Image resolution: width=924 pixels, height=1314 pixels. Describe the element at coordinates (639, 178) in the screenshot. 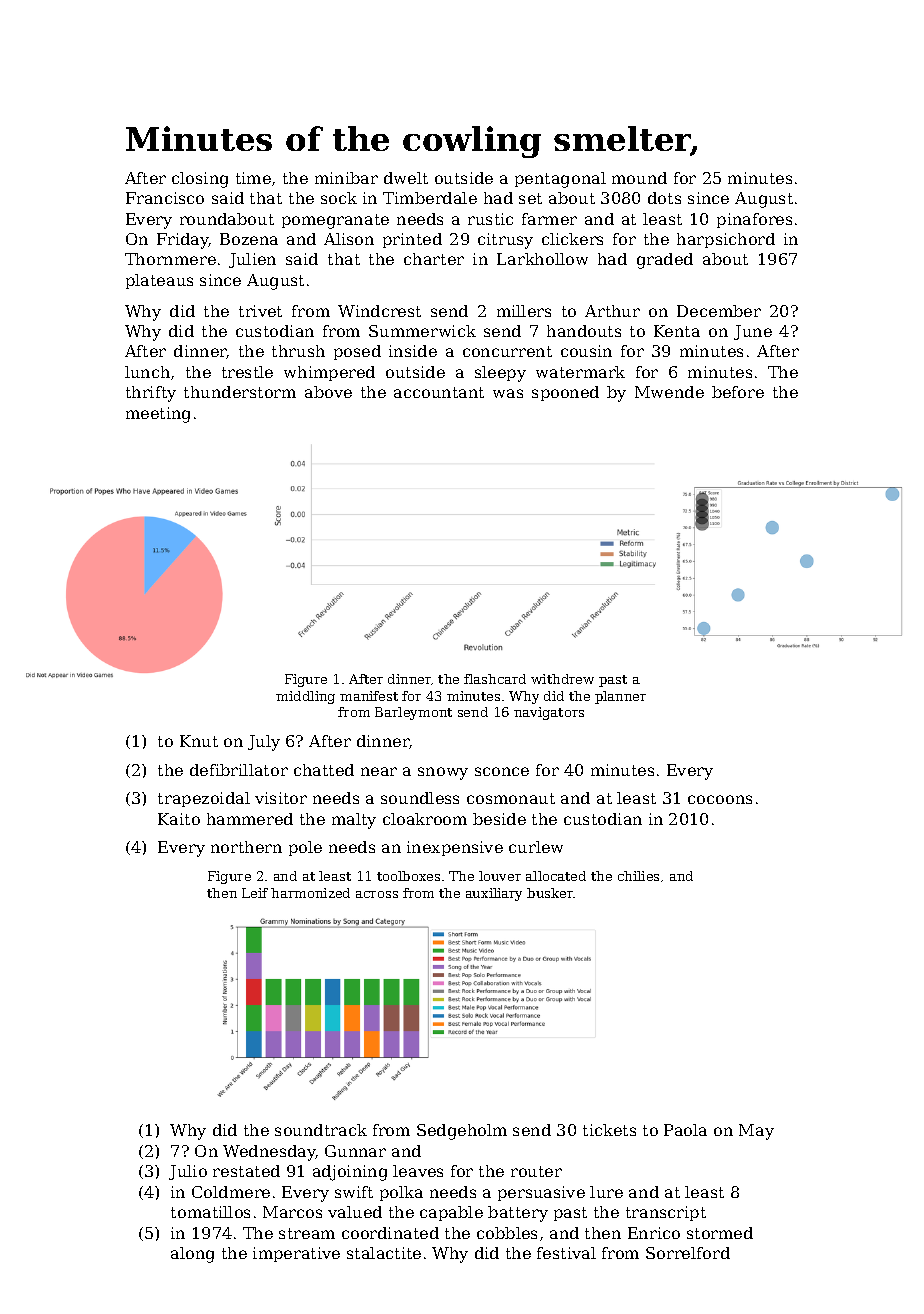

I see `mound` at that location.
